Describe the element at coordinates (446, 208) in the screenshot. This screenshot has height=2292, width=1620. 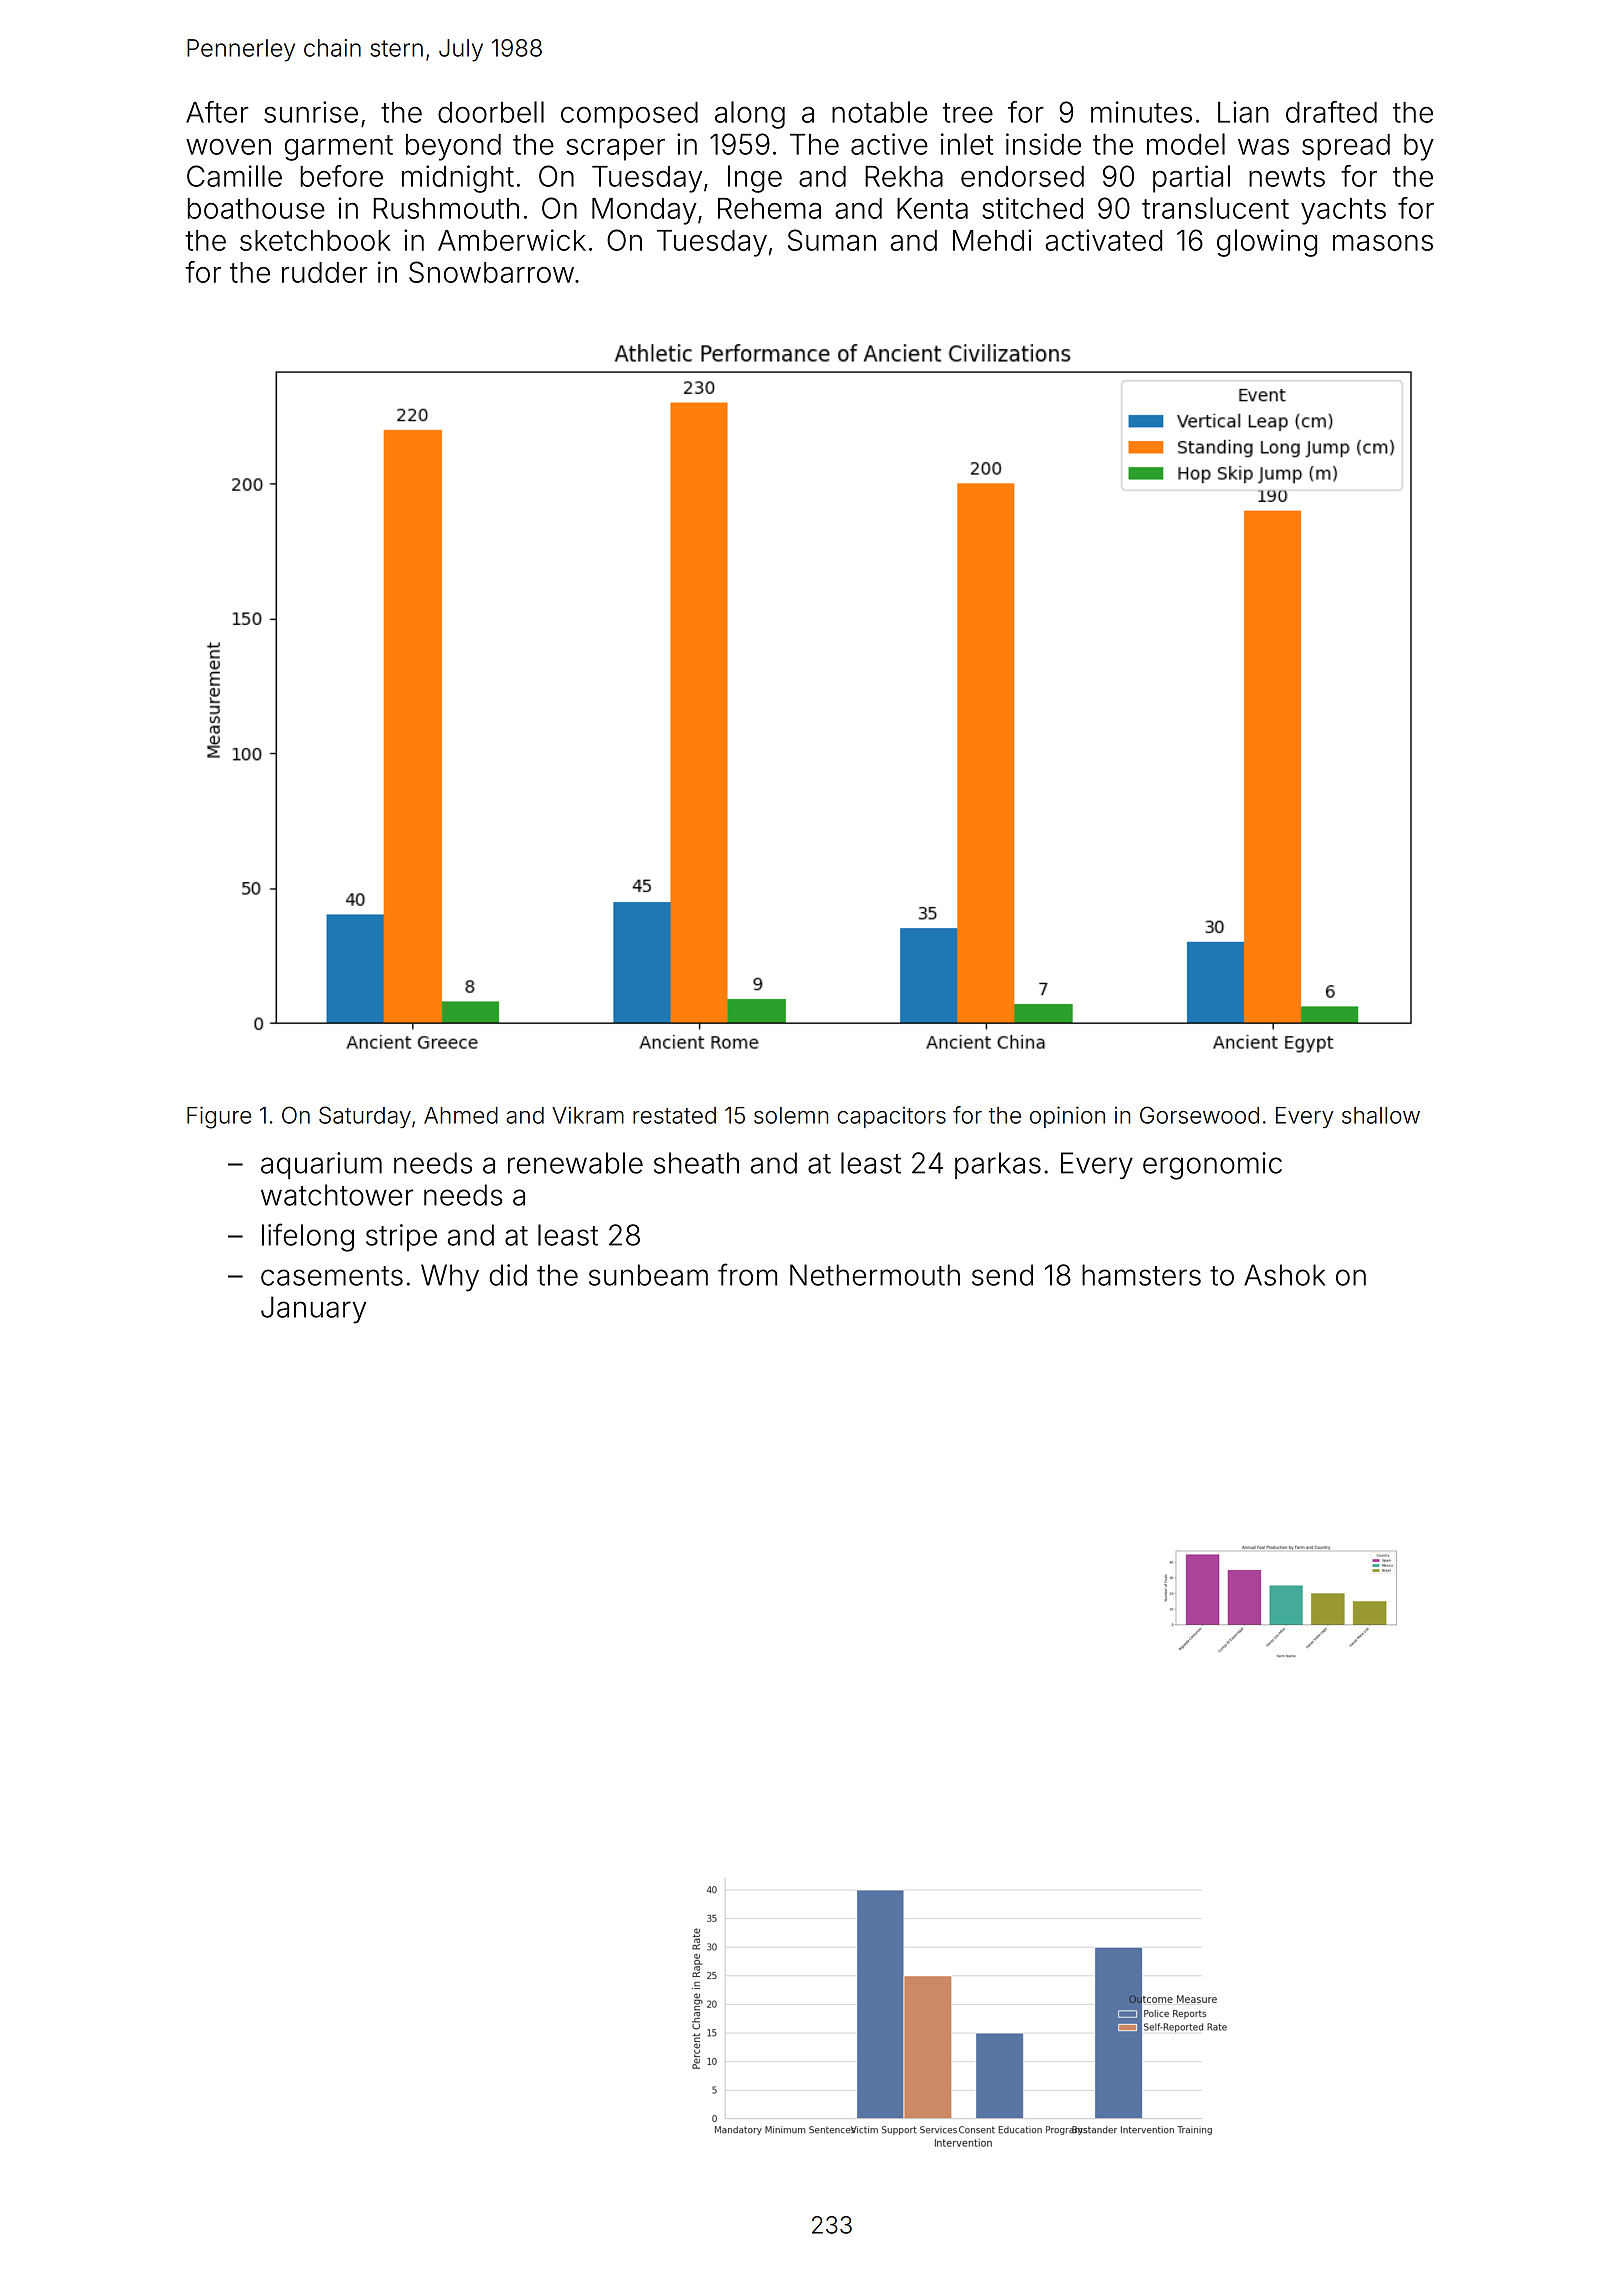
I see `Rushmouth` at that location.
